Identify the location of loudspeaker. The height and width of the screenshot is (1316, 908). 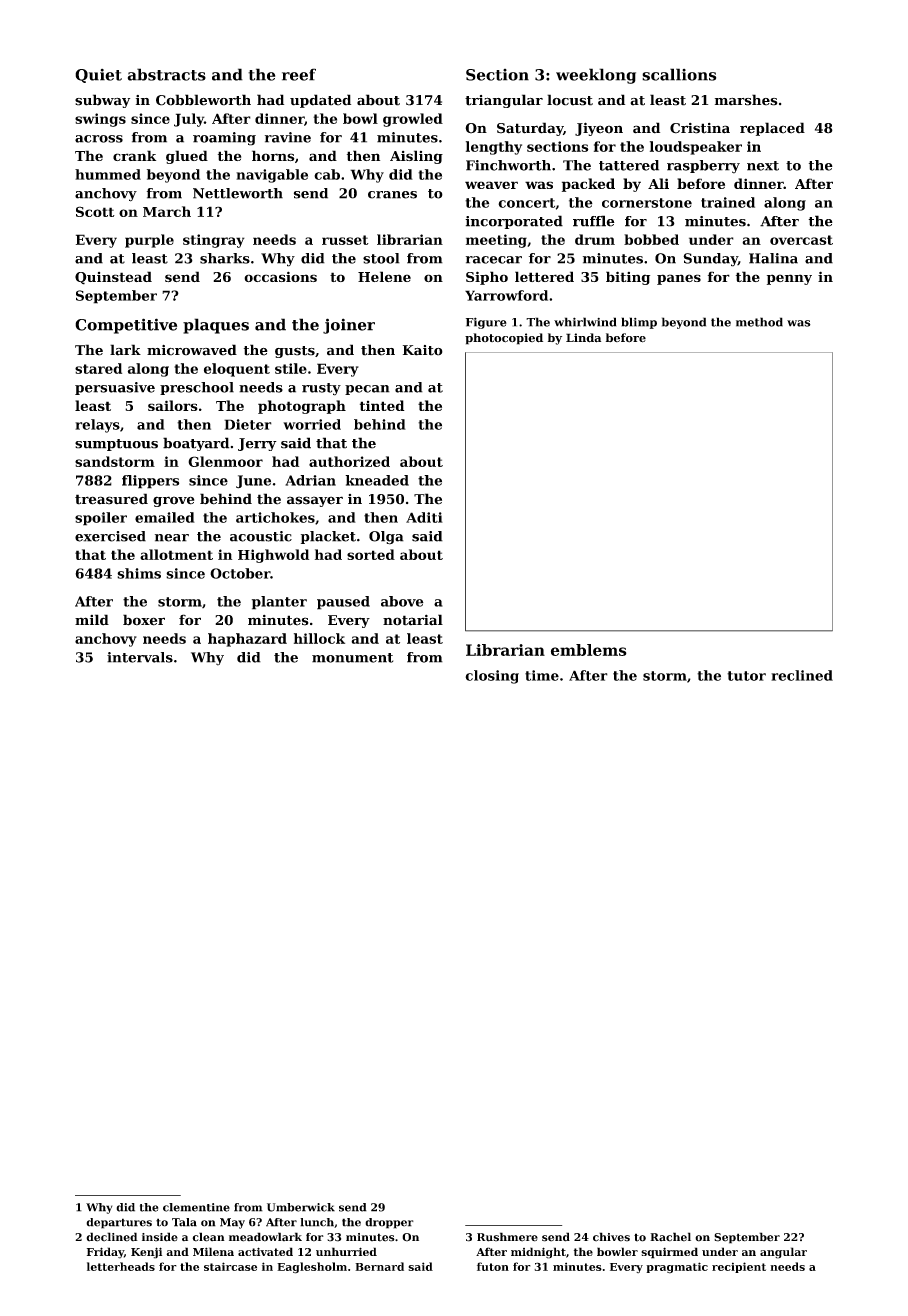
(696, 148).
